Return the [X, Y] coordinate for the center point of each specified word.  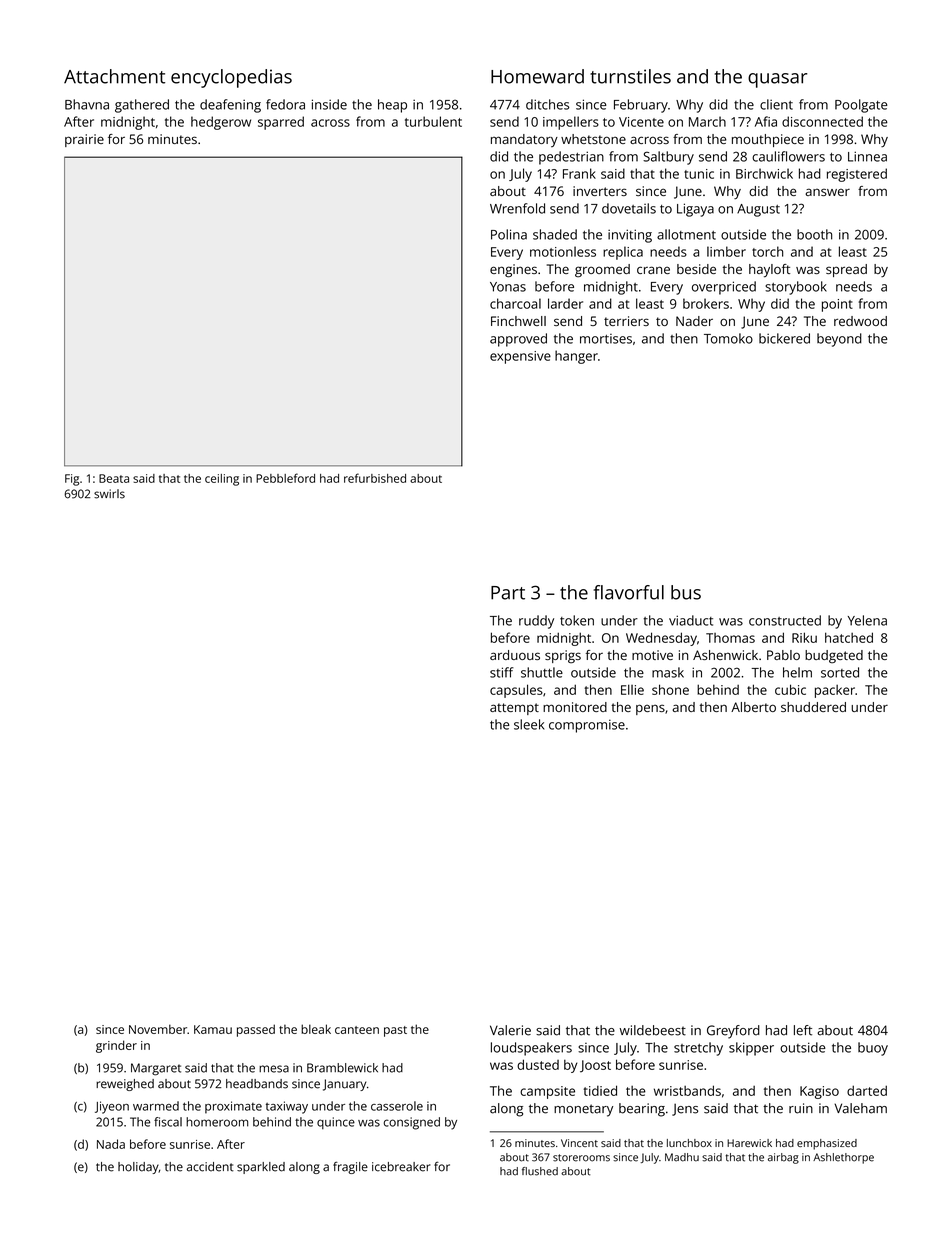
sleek [529, 724]
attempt [514, 709]
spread [846, 270]
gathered [142, 106]
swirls [109, 494]
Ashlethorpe [843, 1158]
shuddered [813, 707]
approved [518, 340]
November [158, 1029]
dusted [538, 1064]
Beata [114, 478]
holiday [138, 1168]
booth [814, 234]
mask [668, 672]
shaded [555, 234]
